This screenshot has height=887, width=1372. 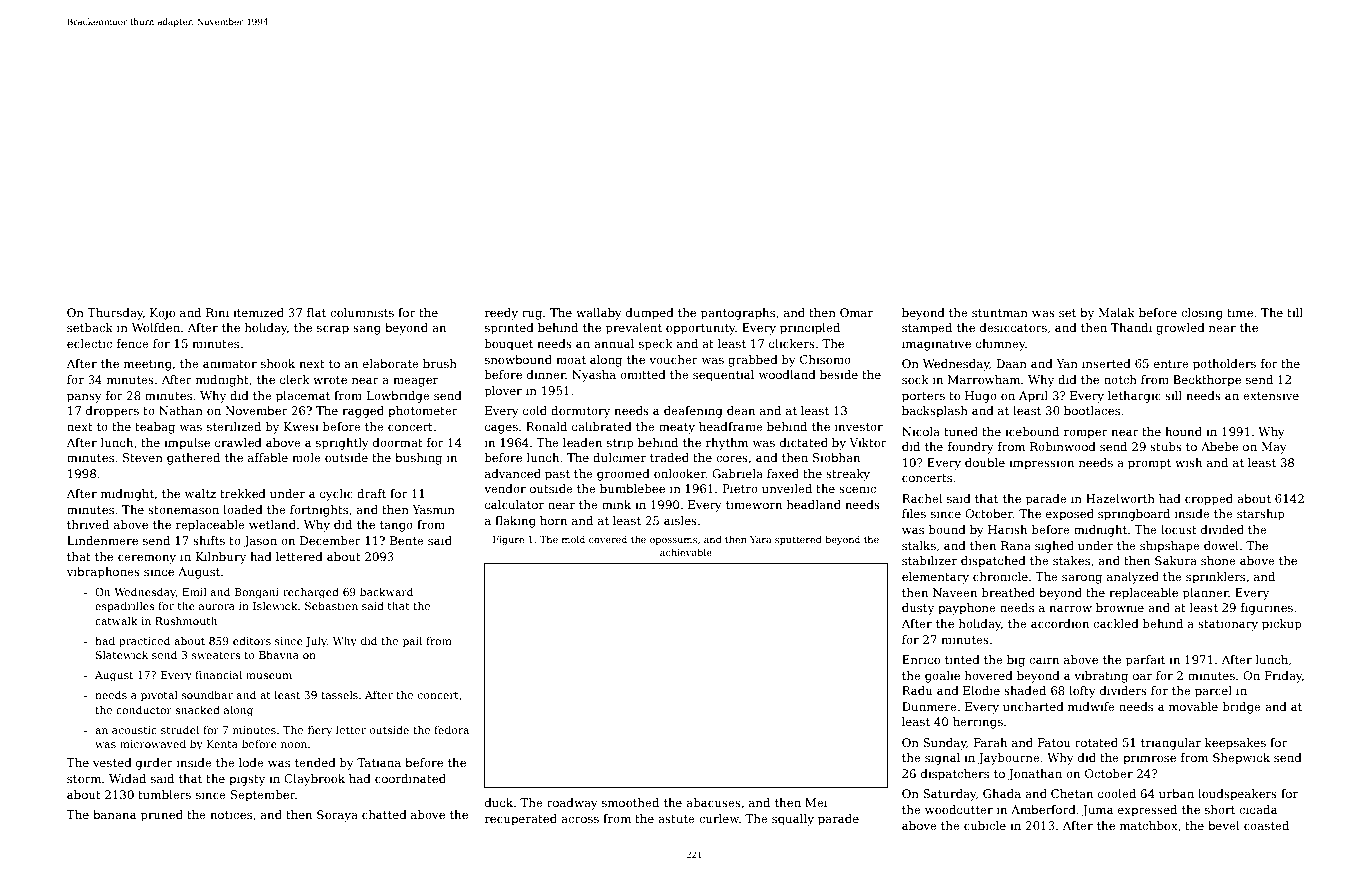 What do you see at coordinates (650, 314) in the screenshot?
I see `dumped` at bounding box center [650, 314].
